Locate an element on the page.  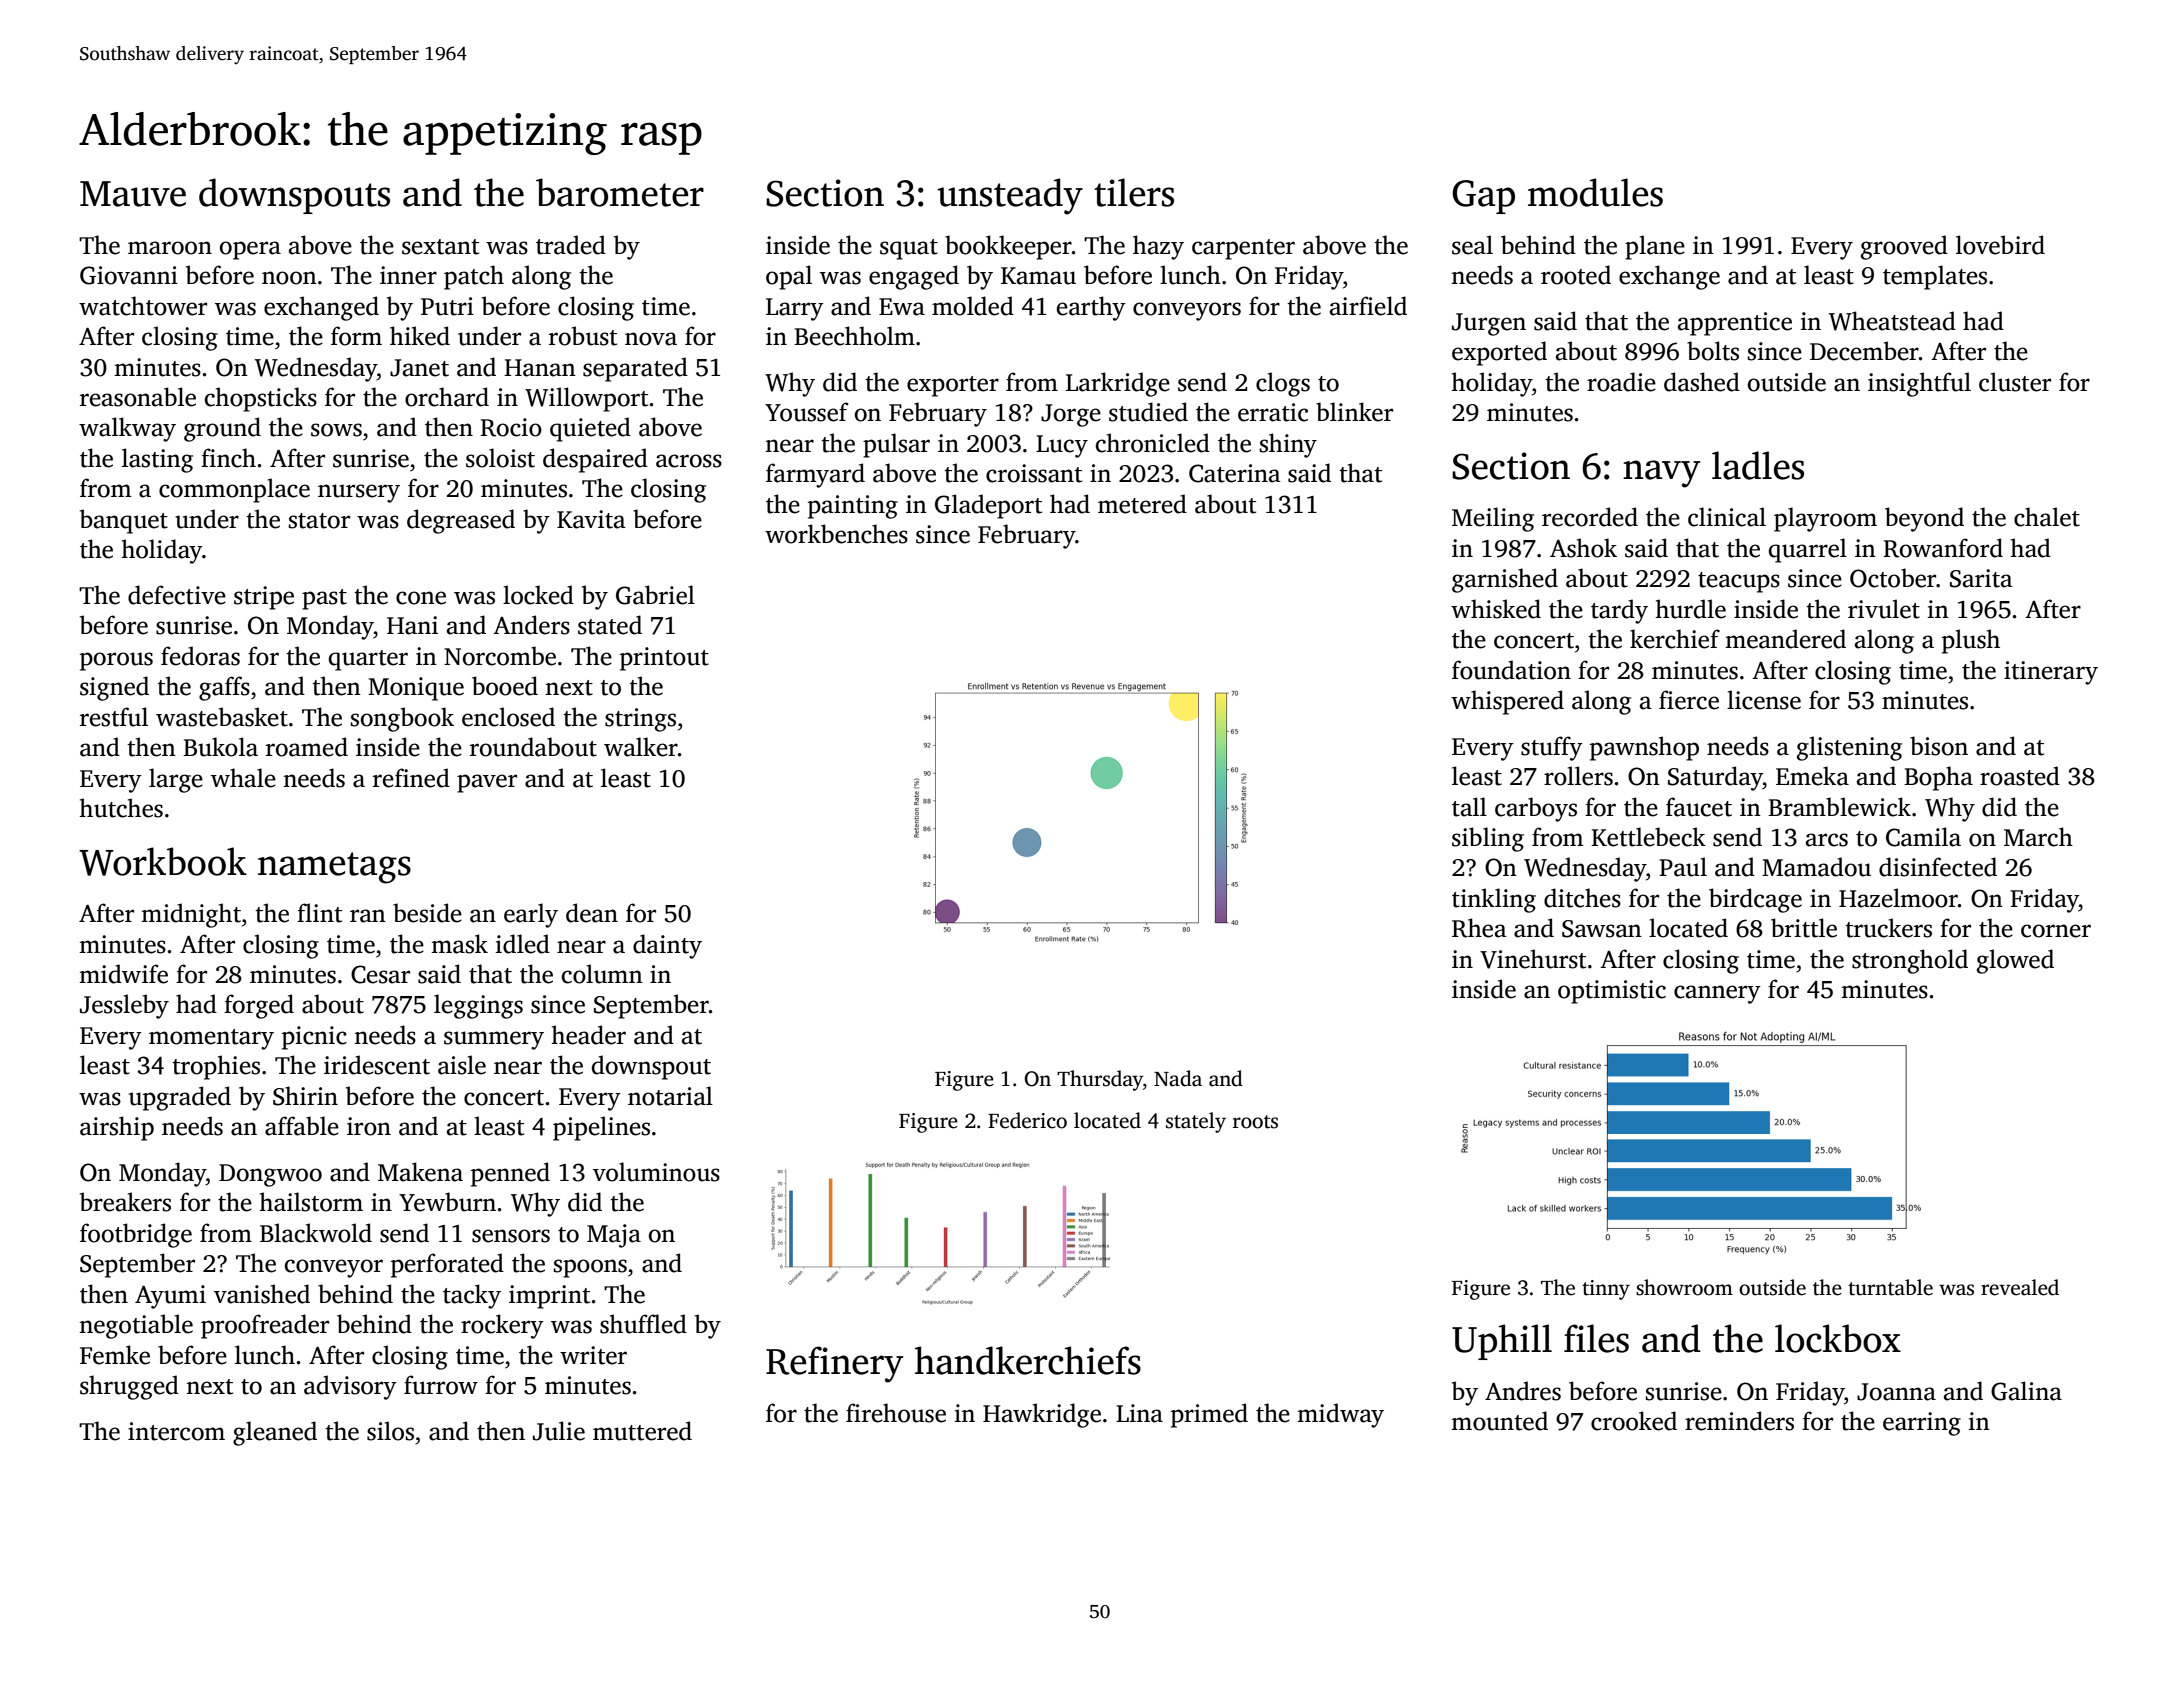
printout is located at coordinates (664, 659).
